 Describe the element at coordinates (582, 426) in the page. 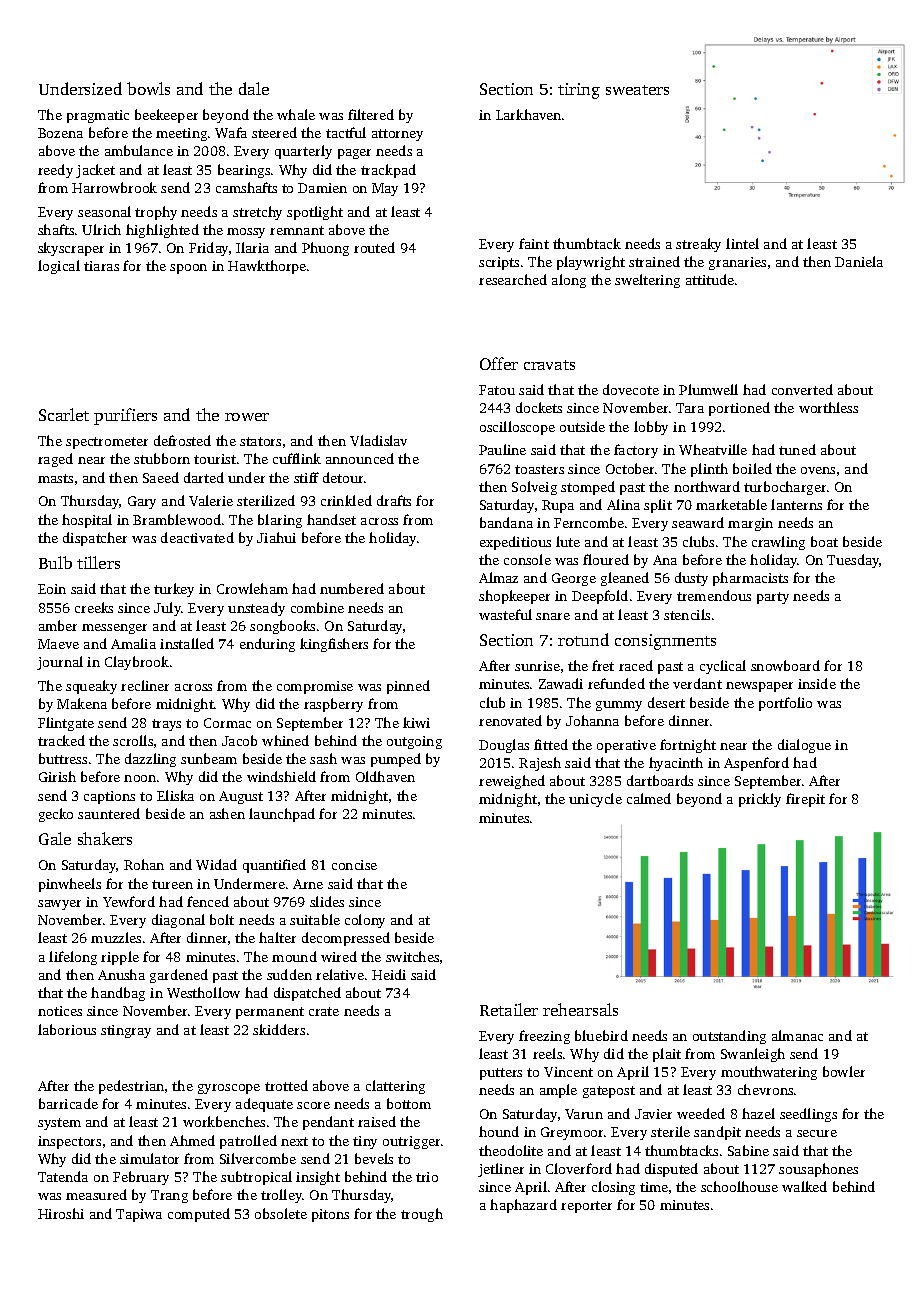

I see `outside` at that location.
